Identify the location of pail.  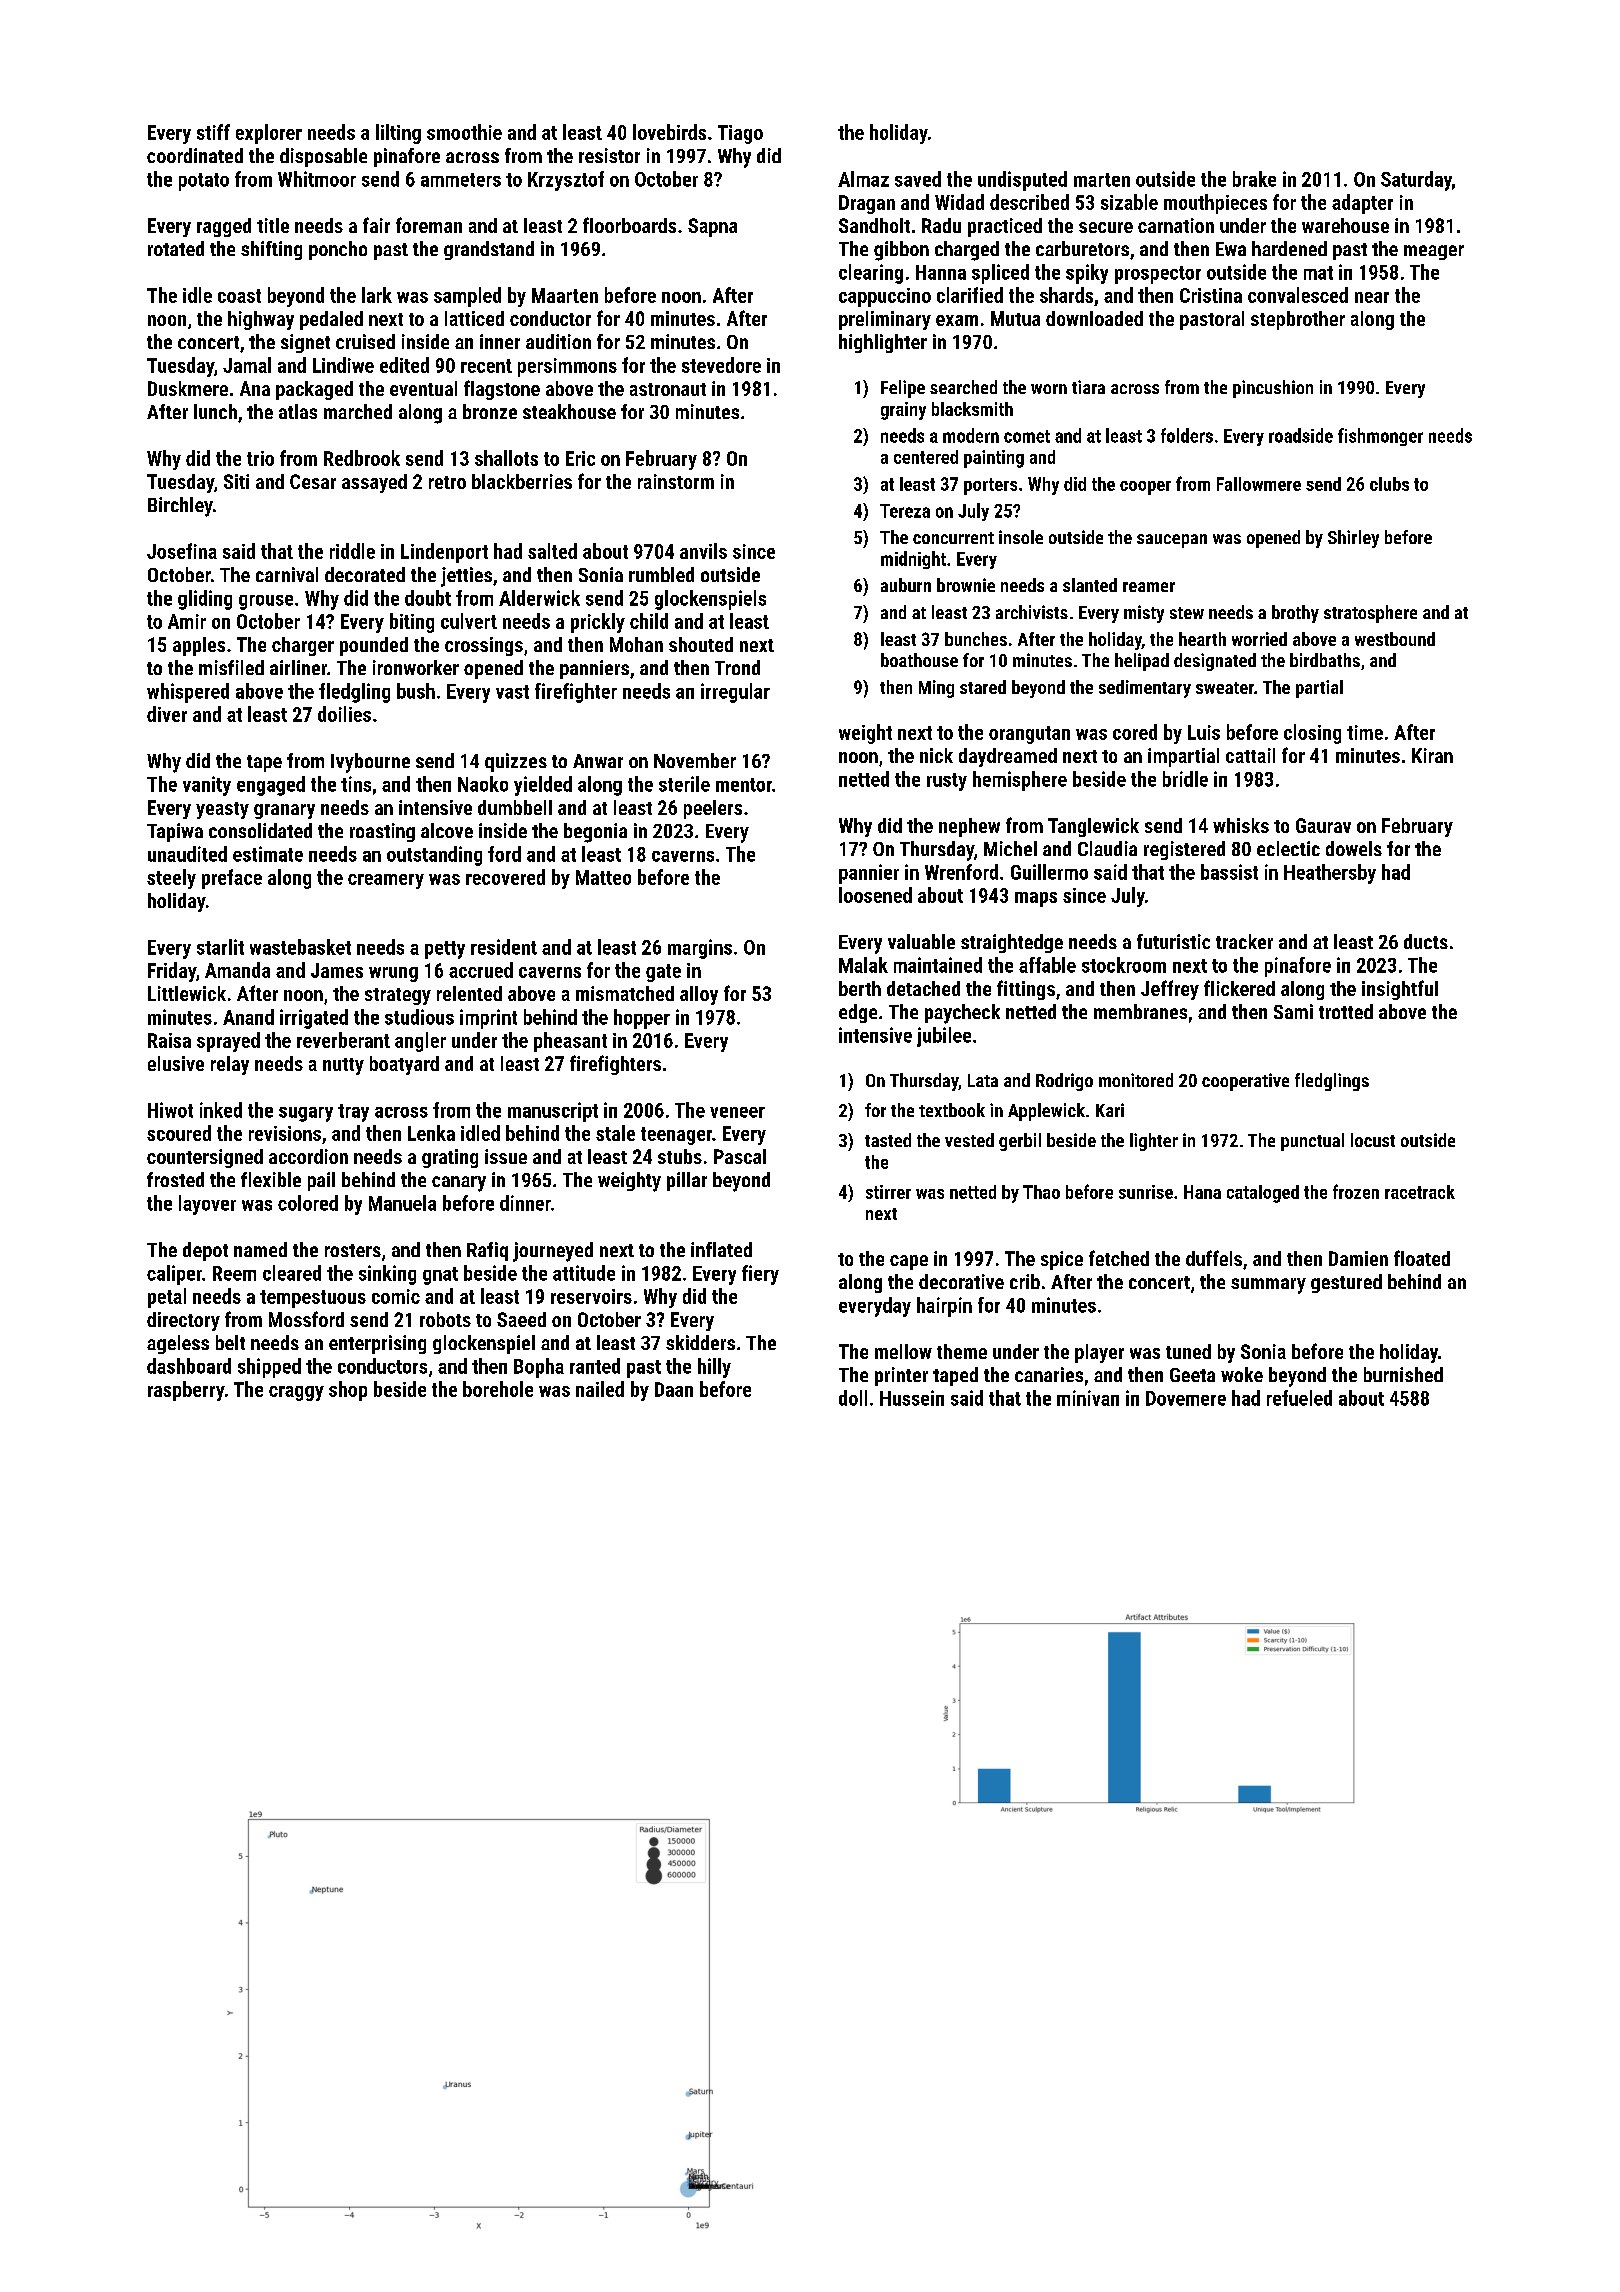
(321, 1181).
